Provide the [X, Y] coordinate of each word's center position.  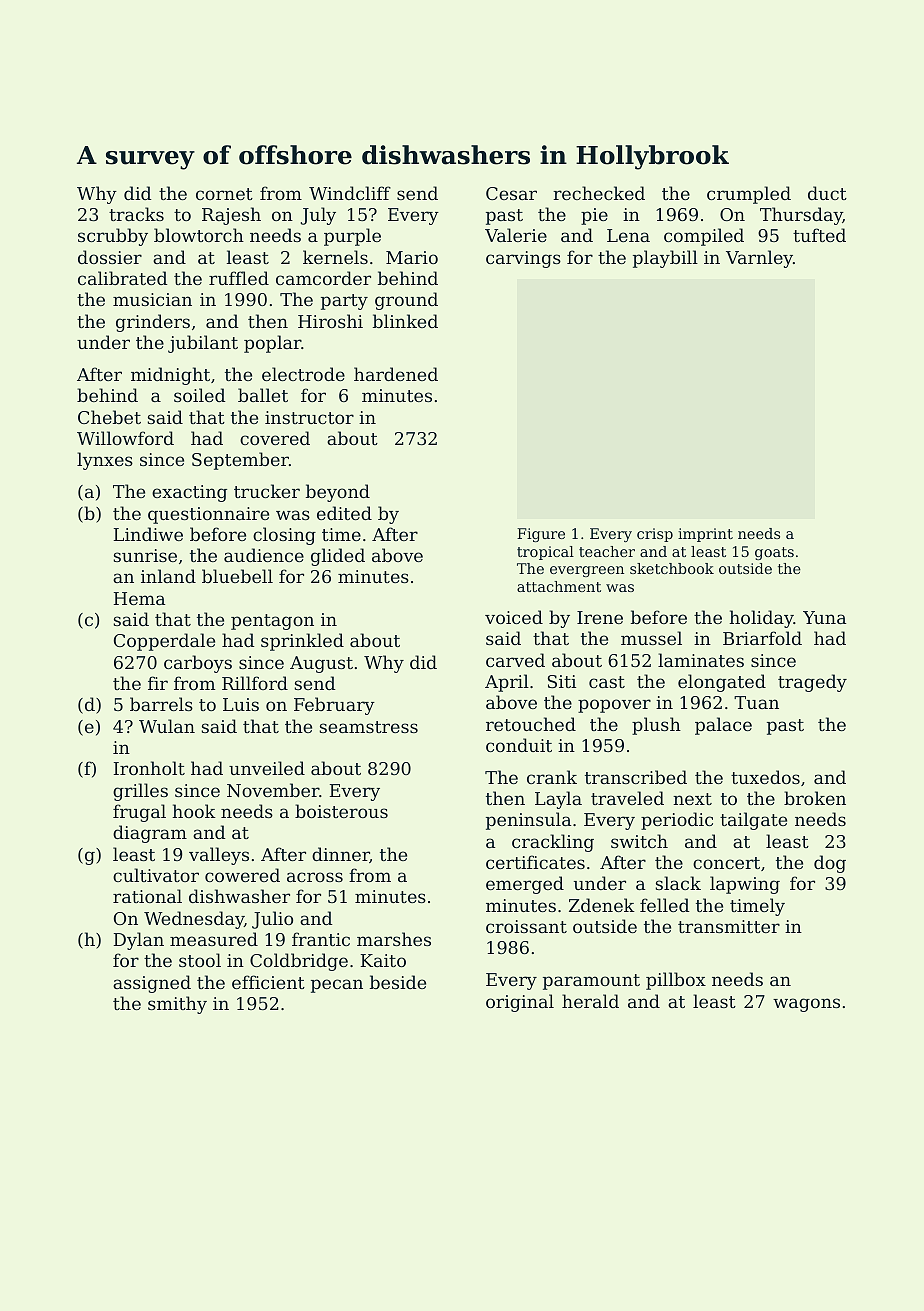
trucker [267, 491]
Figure [541, 535]
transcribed [636, 777]
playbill [665, 259]
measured [214, 939]
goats [774, 553]
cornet [224, 194]
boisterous [341, 811]
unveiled [267, 768]
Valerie [516, 235]
